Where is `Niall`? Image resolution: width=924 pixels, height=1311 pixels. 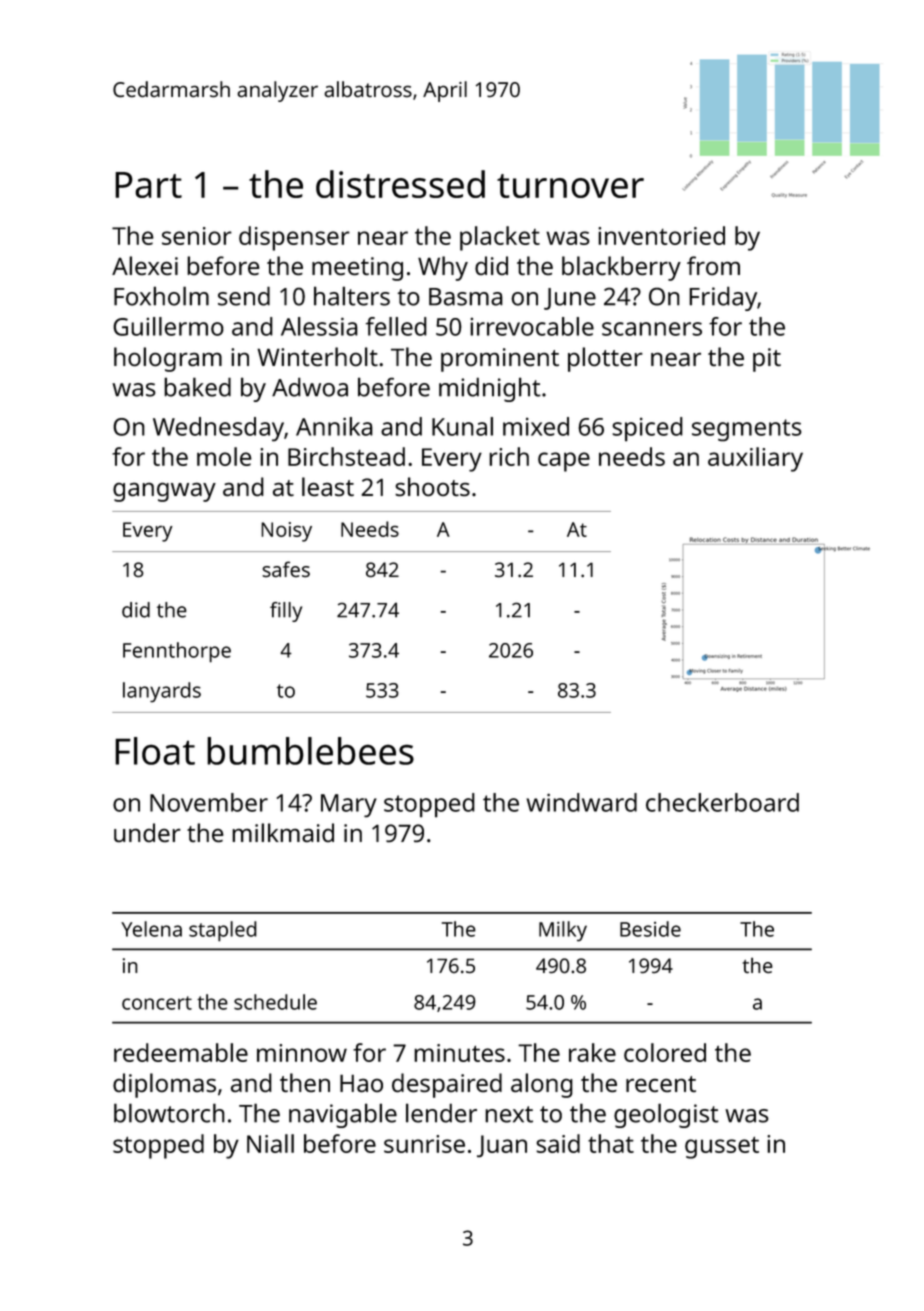 Niall is located at coordinates (270, 1143).
